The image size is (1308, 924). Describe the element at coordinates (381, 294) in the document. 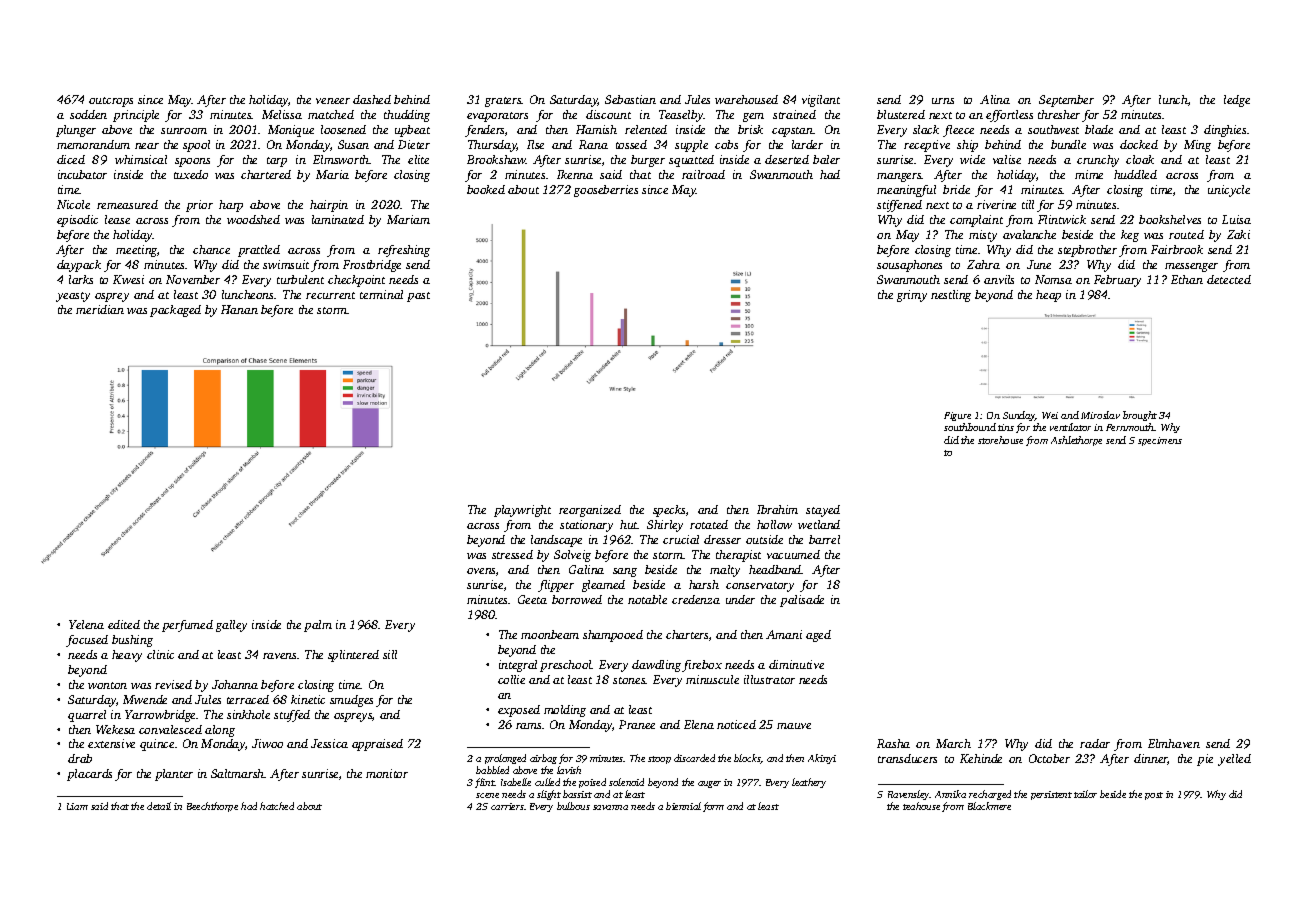

I see `terminal` at that location.
